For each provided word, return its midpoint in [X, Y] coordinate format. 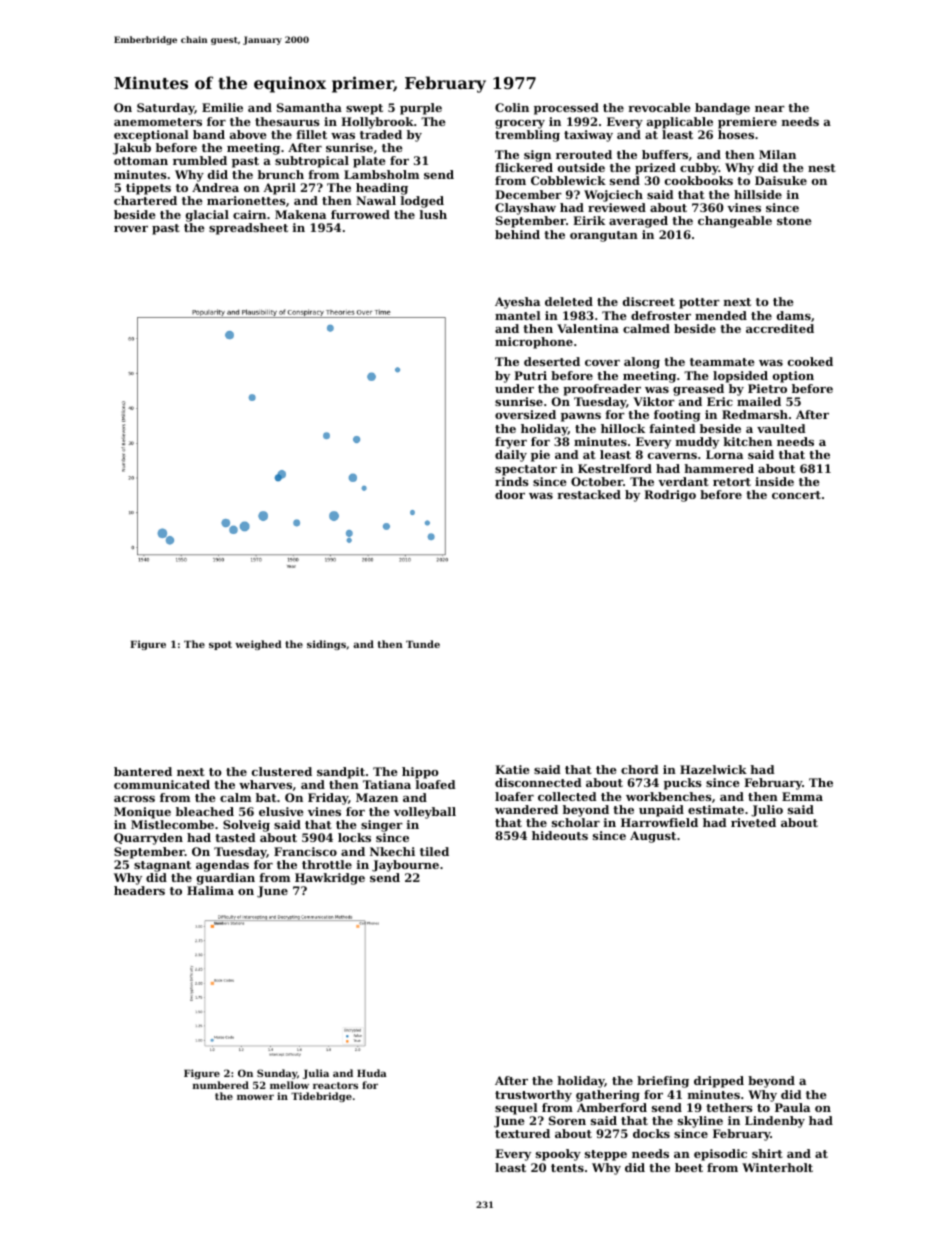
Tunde [423, 644]
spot [220, 645]
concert [796, 495]
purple [421, 109]
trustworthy [533, 1096]
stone [794, 221]
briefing [663, 1082]
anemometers [158, 122]
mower [255, 1097]
